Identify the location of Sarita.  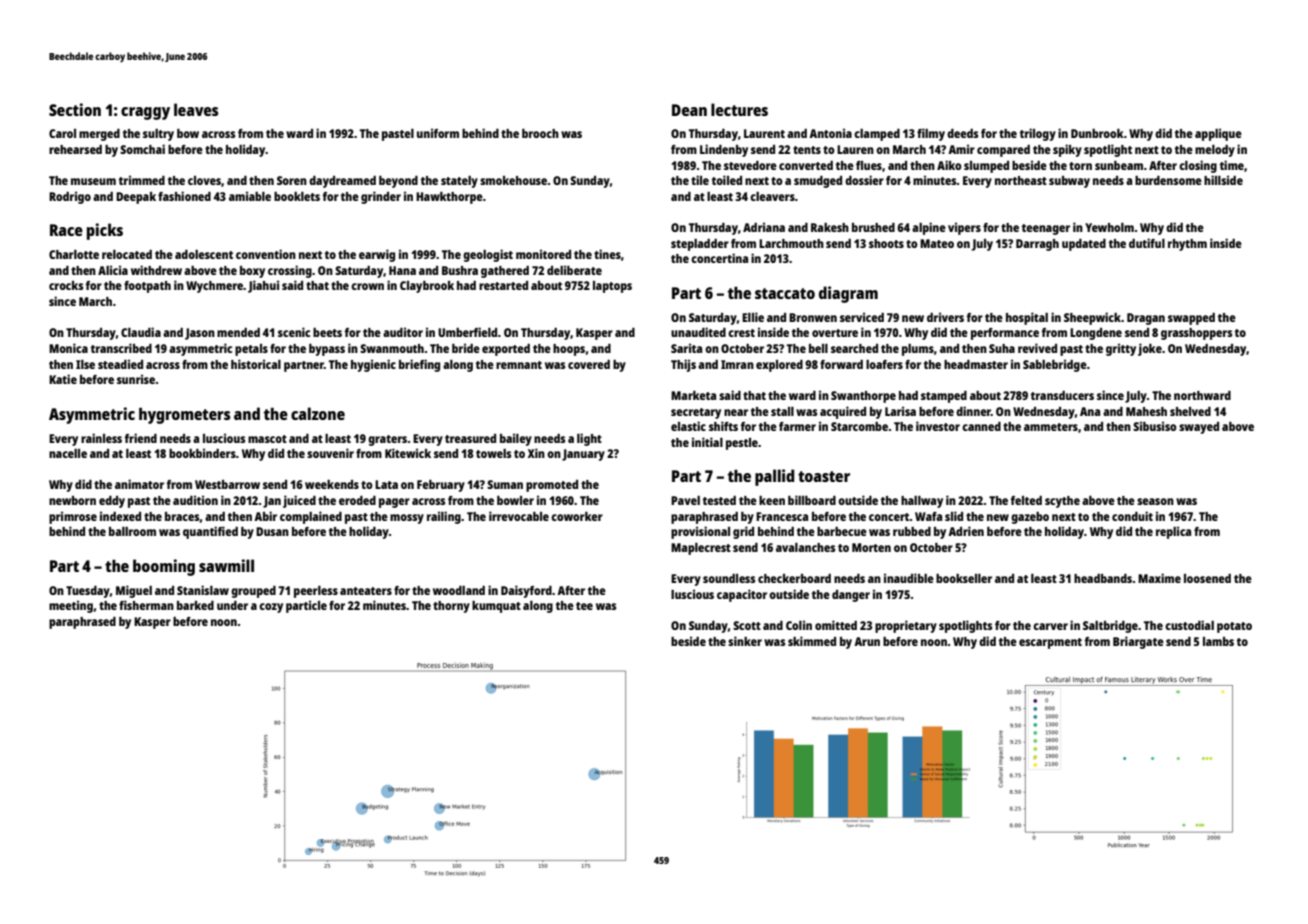
(686, 348).
